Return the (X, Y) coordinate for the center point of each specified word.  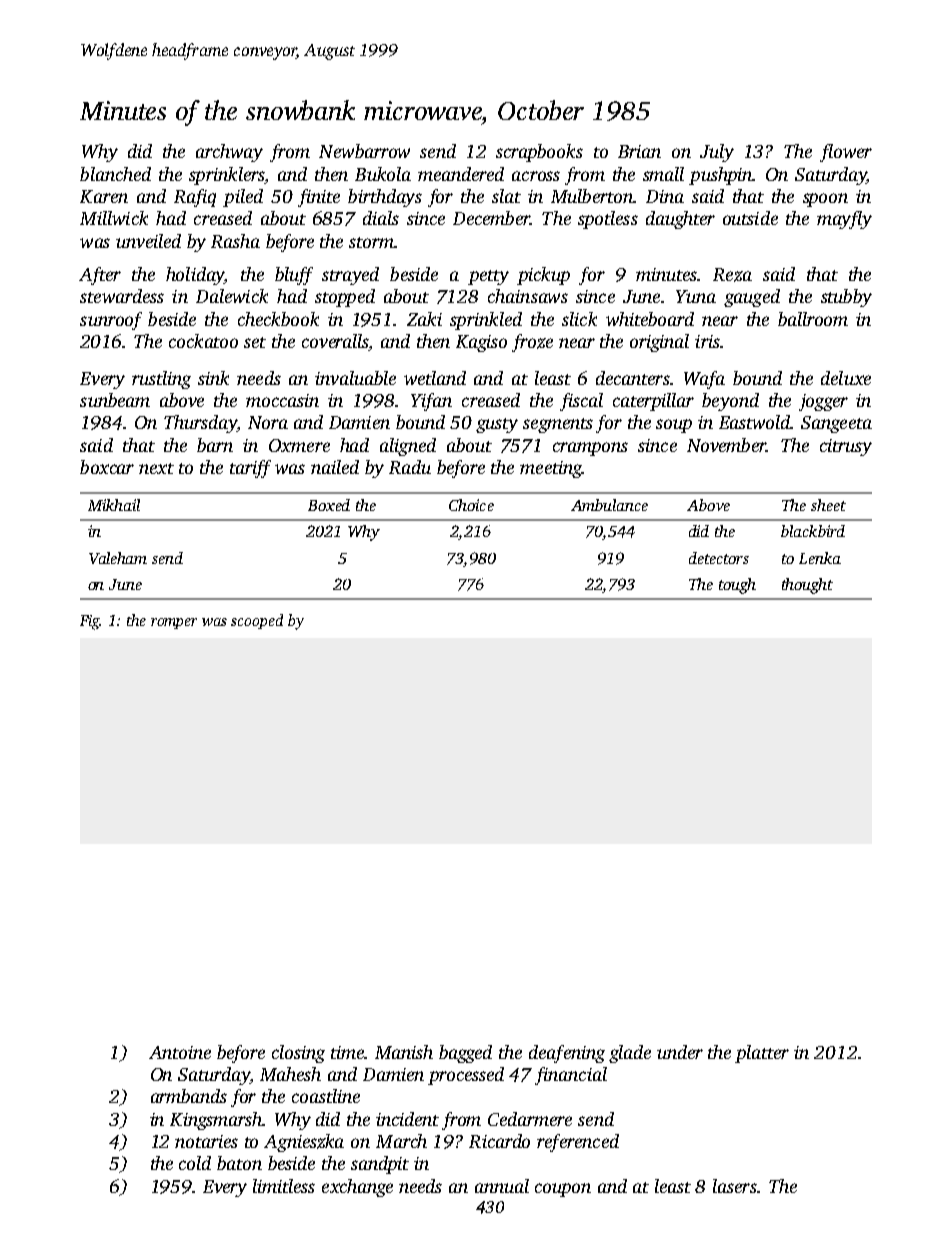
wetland (435, 378)
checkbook (278, 319)
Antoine (180, 1052)
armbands (189, 1096)
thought (807, 586)
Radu (410, 467)
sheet (828, 505)
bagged (465, 1054)
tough (737, 586)
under (680, 1052)
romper (174, 623)
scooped (257, 621)
